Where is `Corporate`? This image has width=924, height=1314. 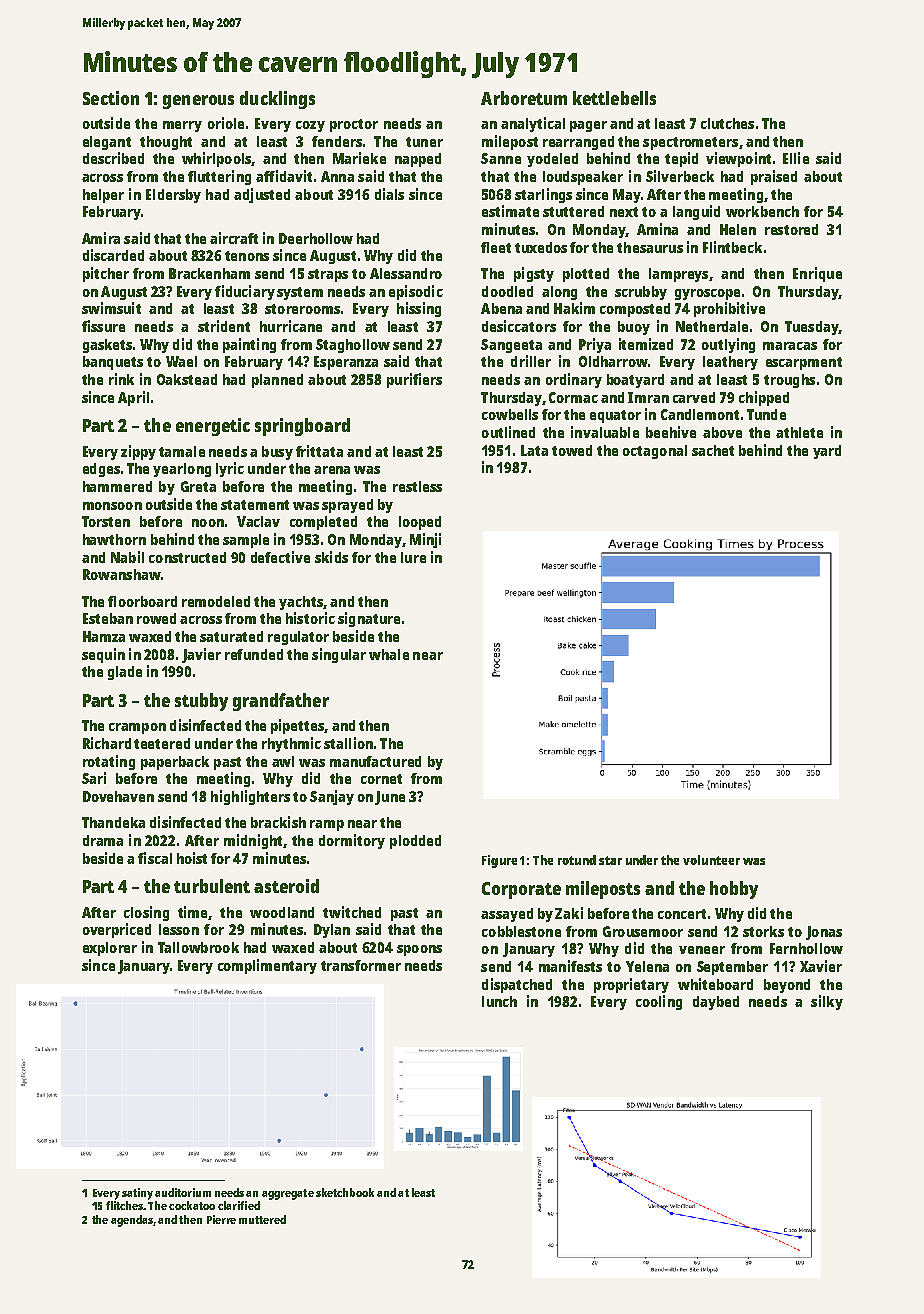 Corporate is located at coordinates (521, 890).
